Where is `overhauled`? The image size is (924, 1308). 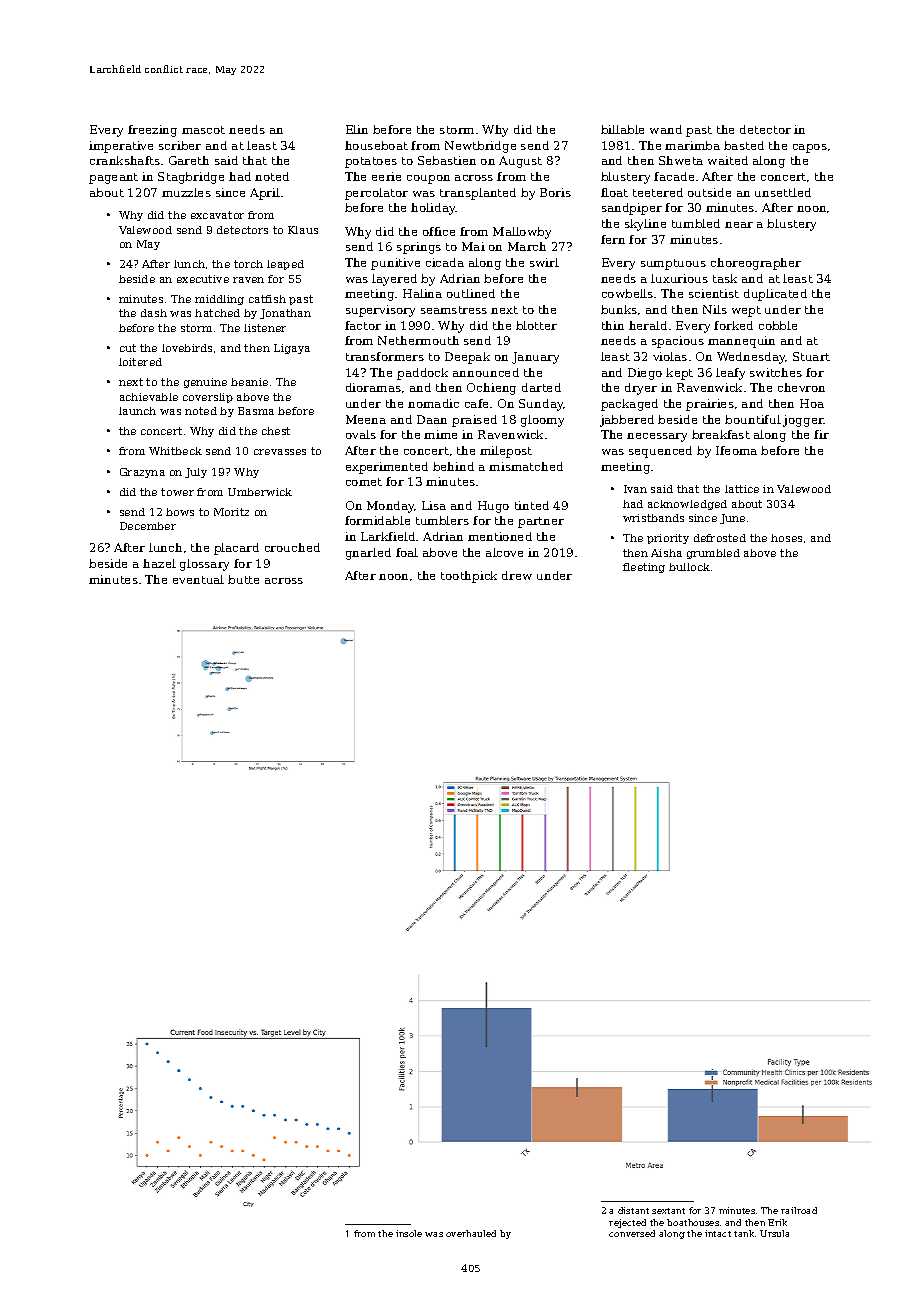
overhauled is located at coordinates (471, 1233).
